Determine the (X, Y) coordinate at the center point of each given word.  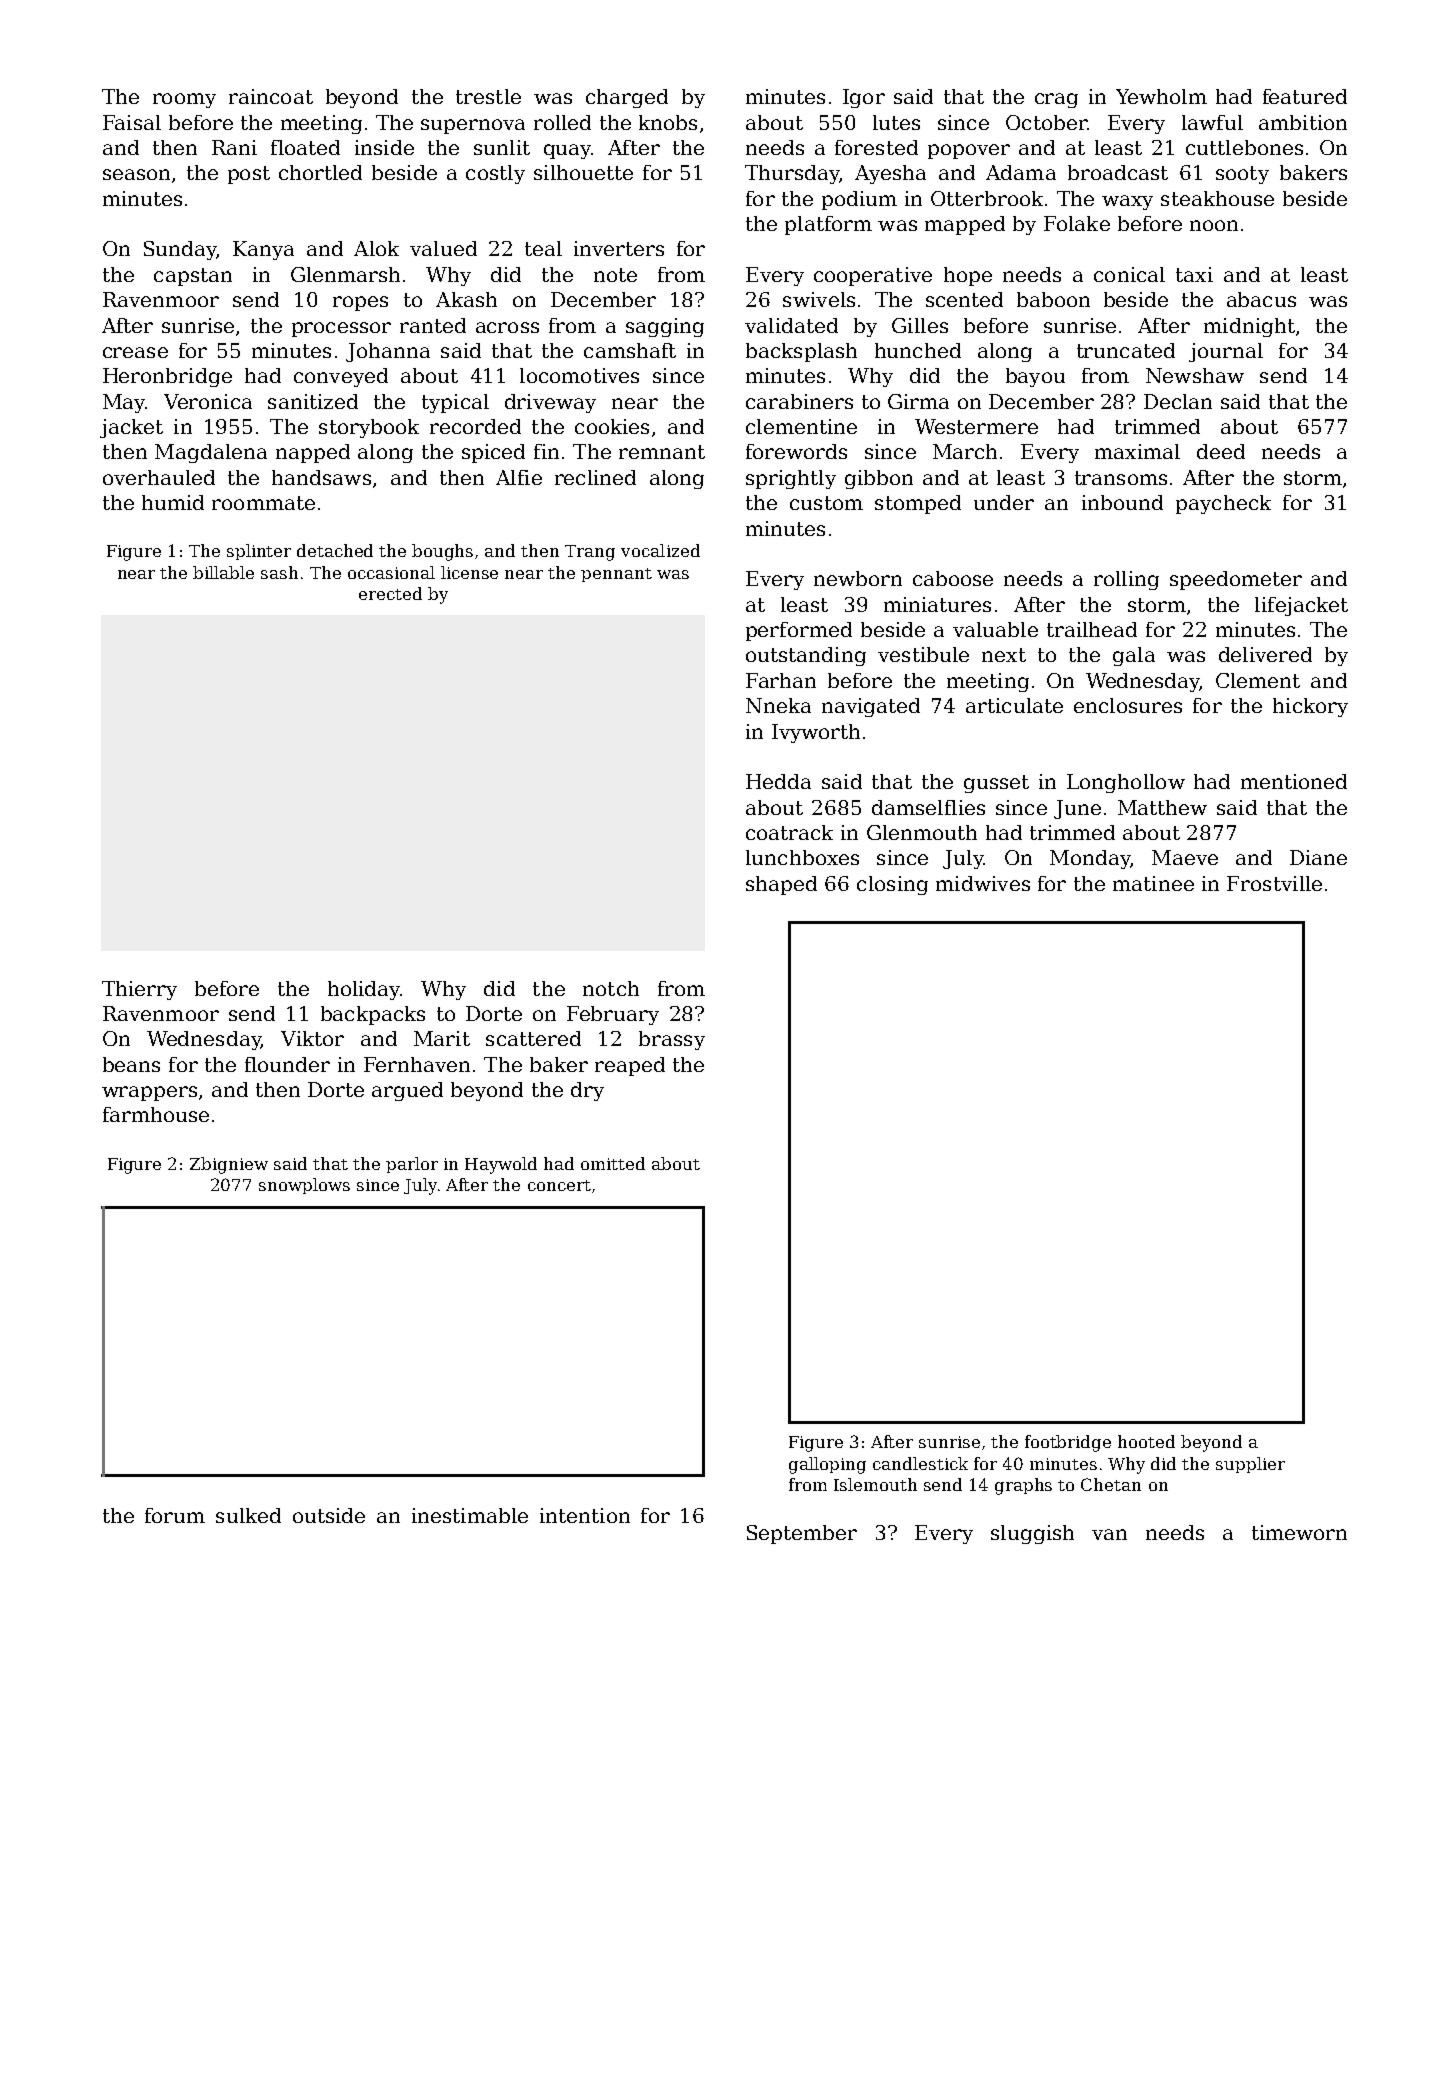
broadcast (1118, 172)
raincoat (271, 96)
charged (627, 98)
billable (223, 572)
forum (175, 1515)
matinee (1153, 883)
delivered (1265, 654)
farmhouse (156, 1114)
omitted (613, 1163)
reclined (595, 477)
